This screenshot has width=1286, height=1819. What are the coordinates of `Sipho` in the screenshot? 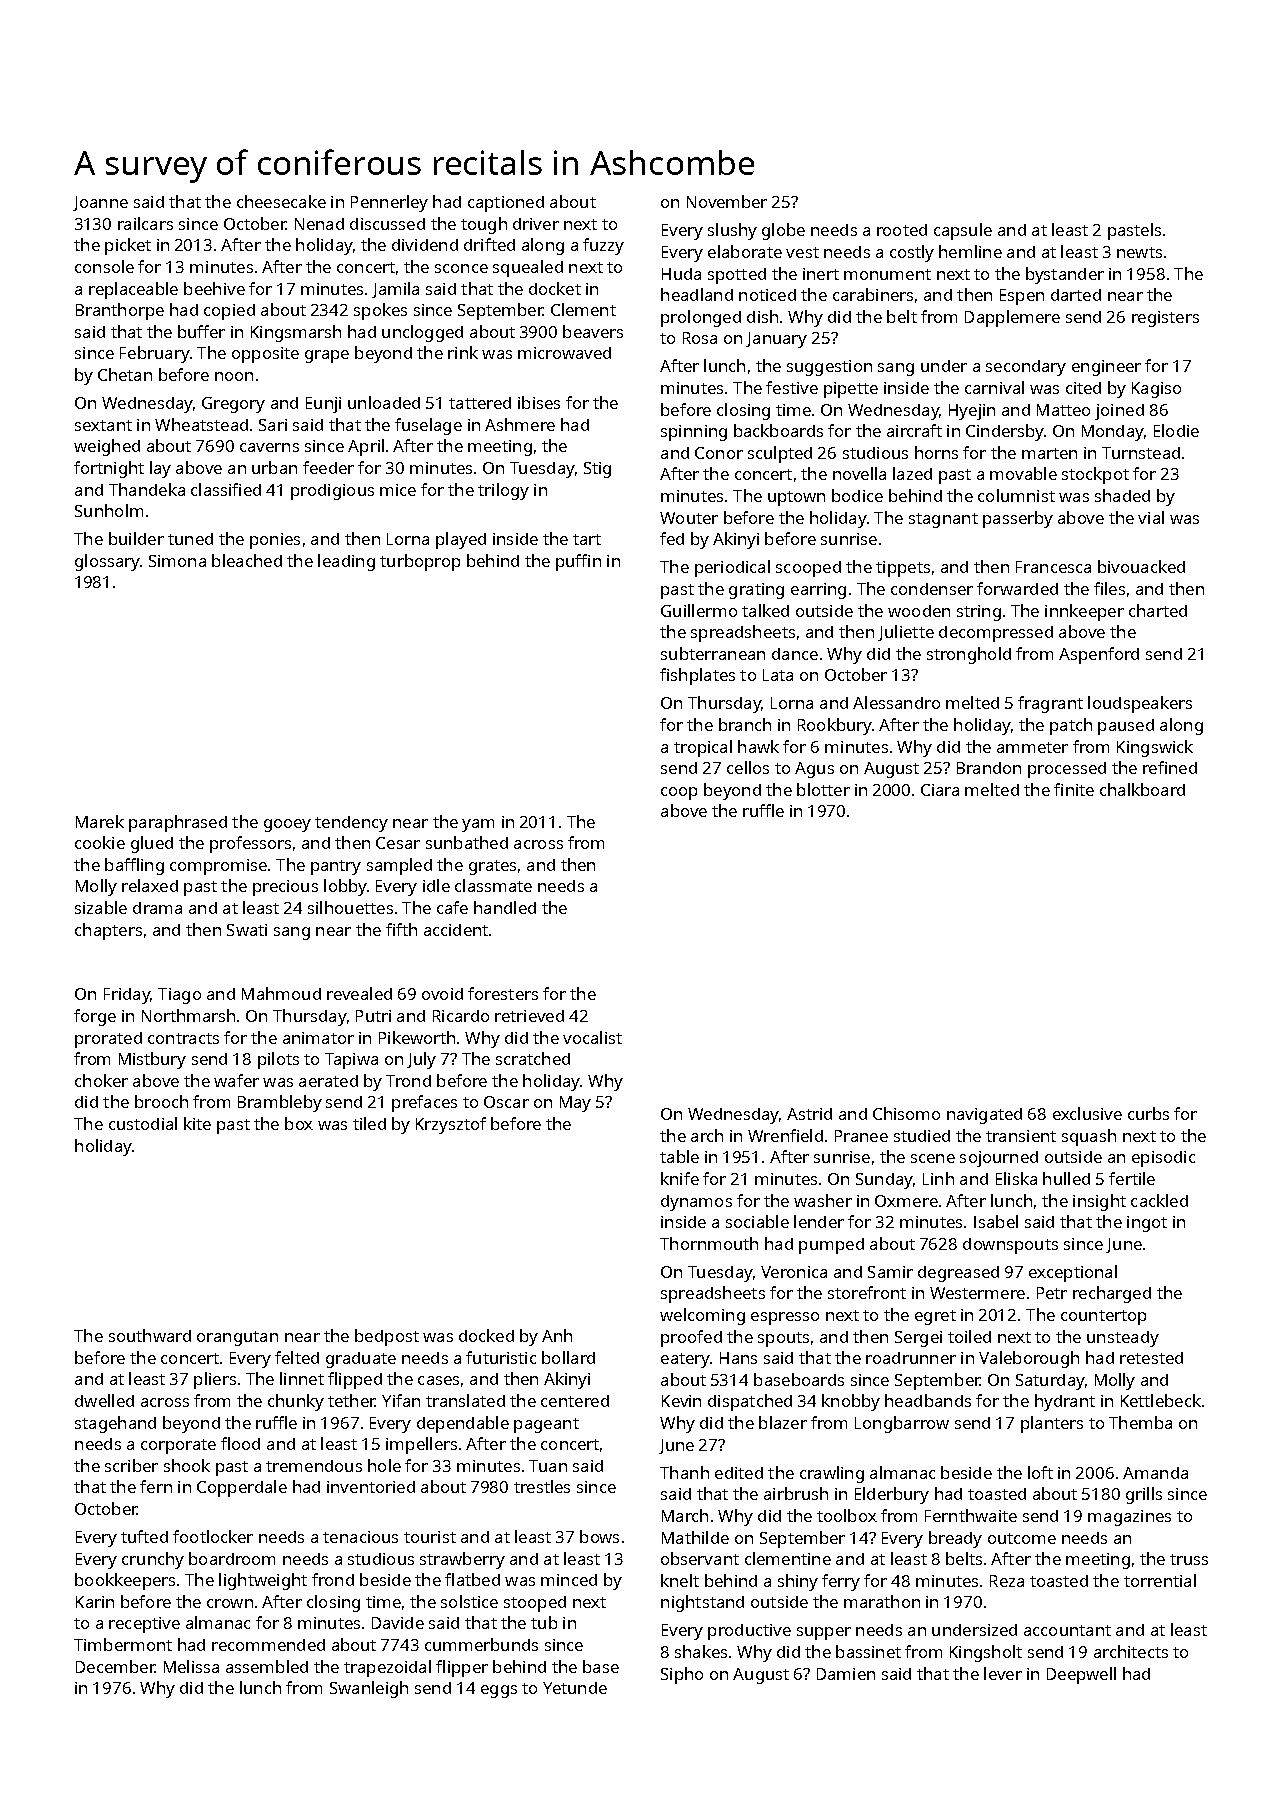 It's located at (682, 1675).
